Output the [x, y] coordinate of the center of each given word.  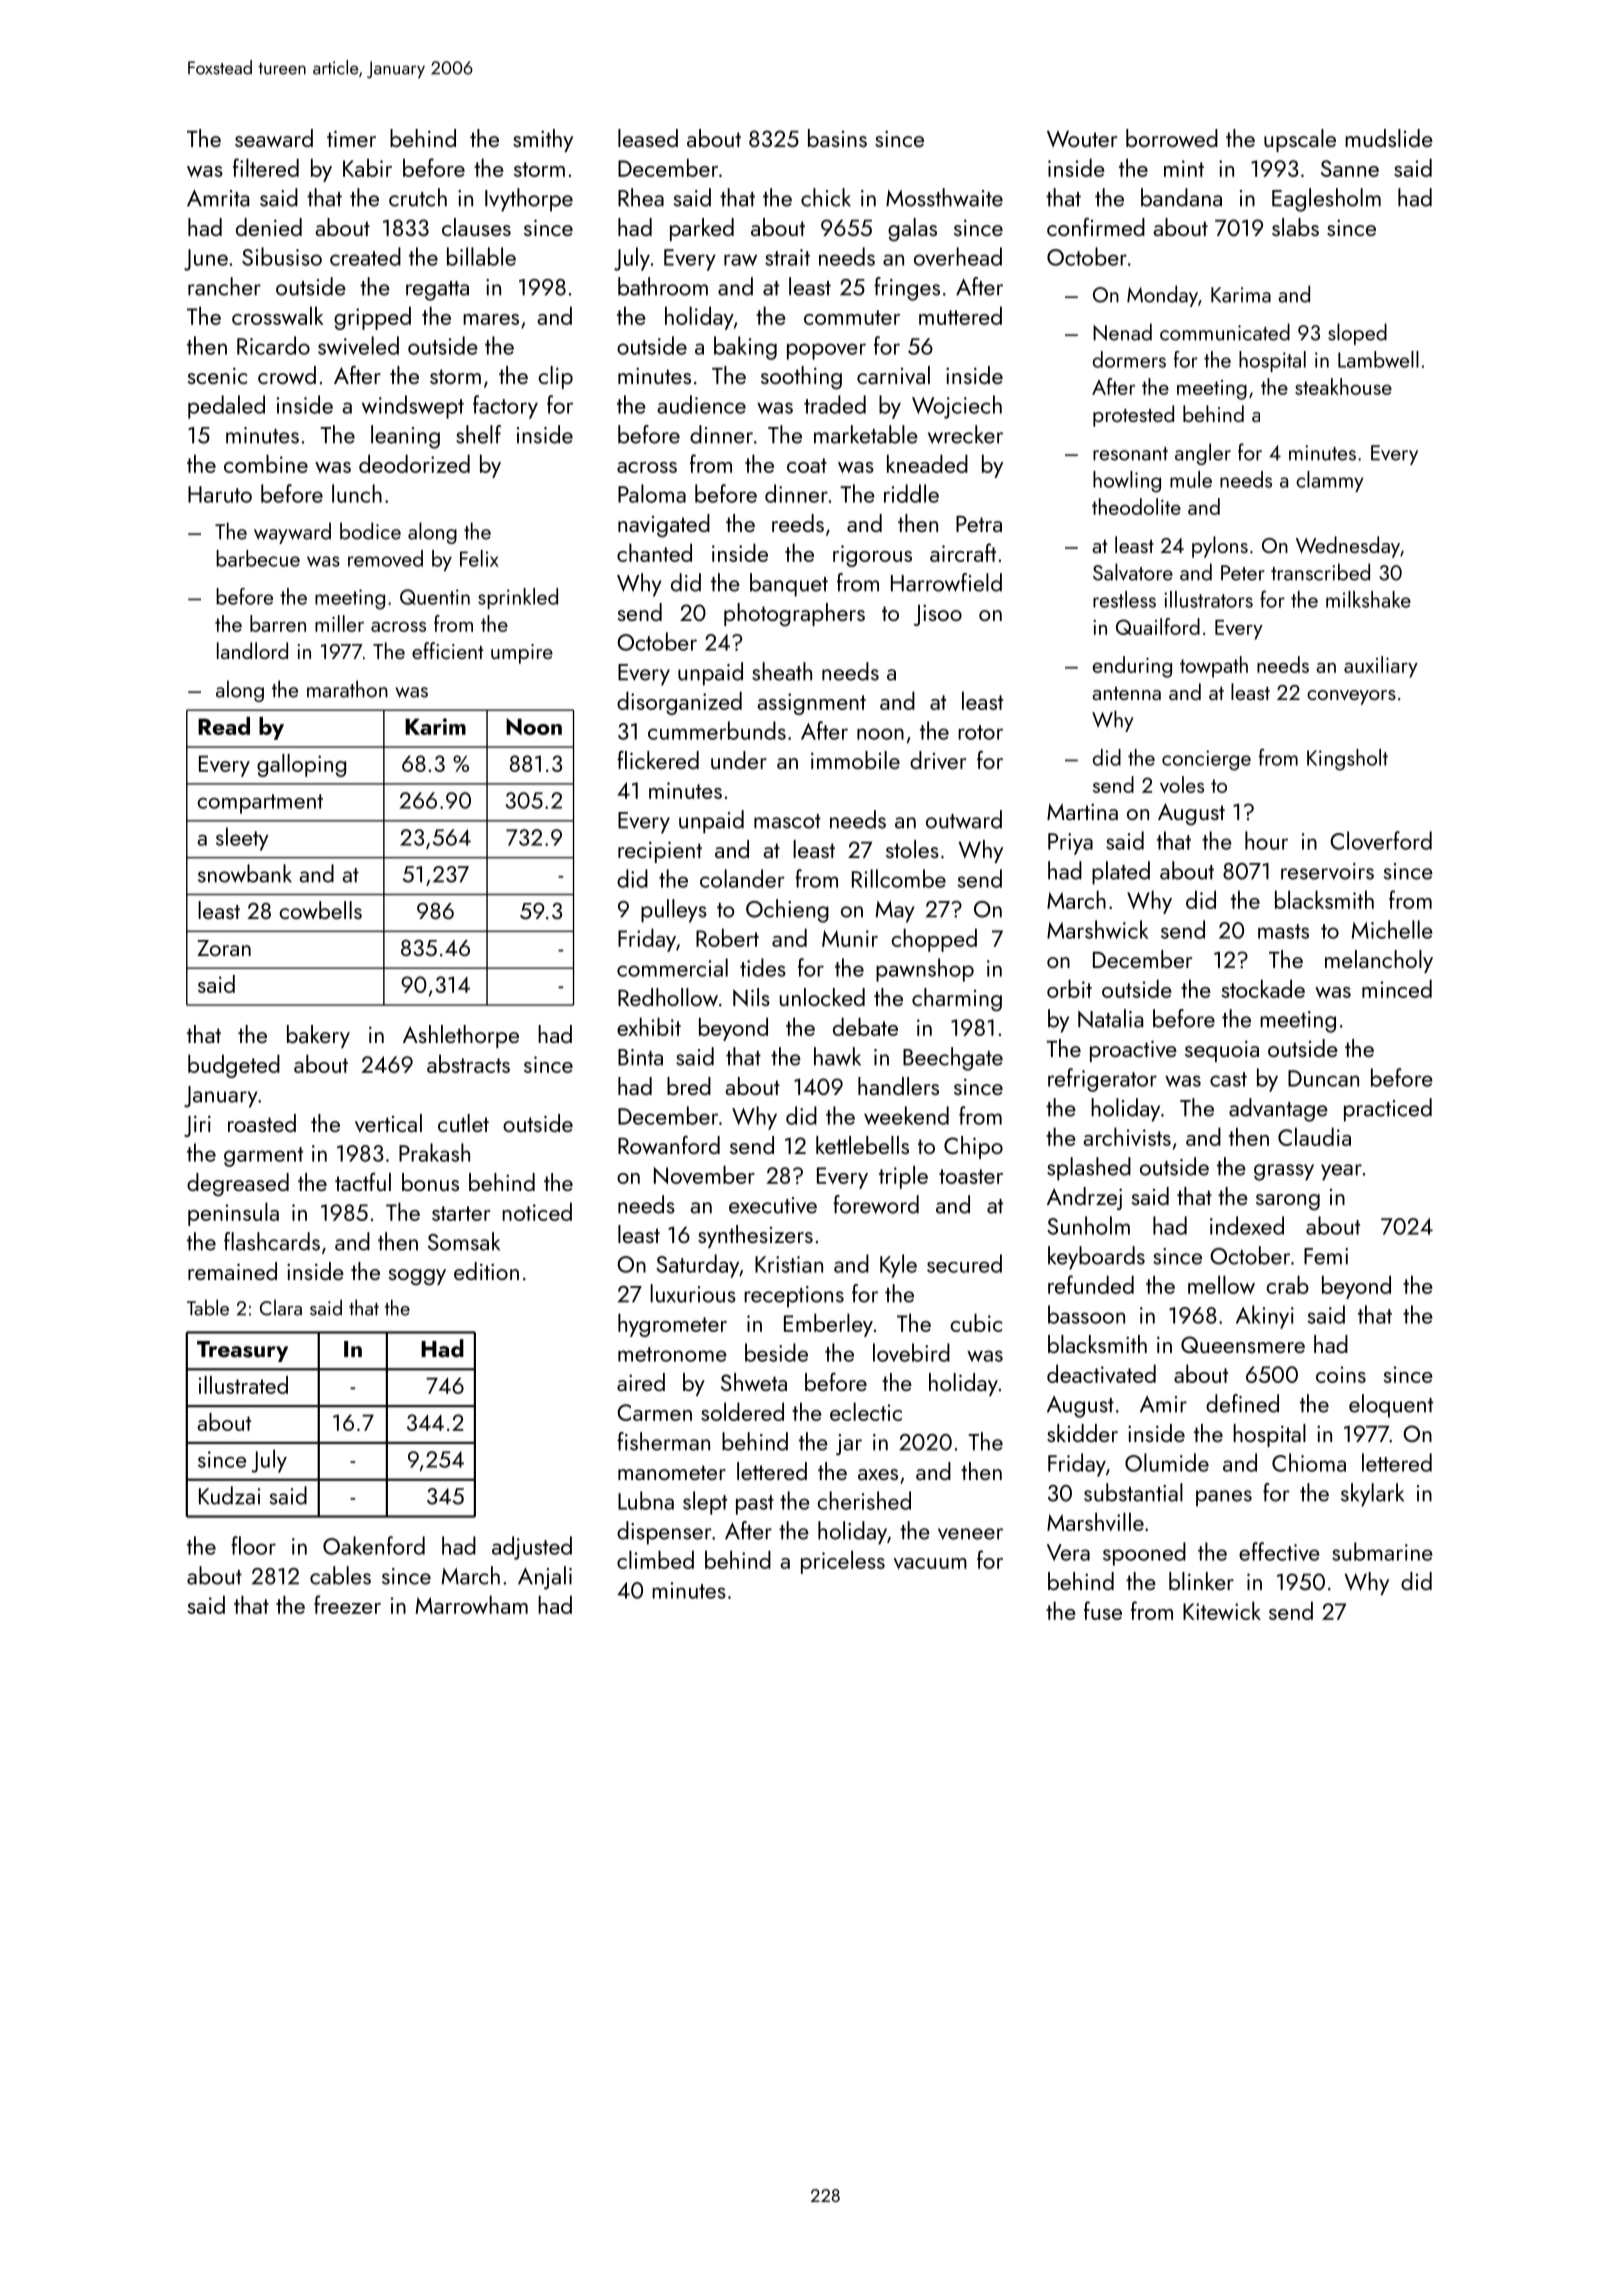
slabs [1295, 227]
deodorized [414, 463]
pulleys [674, 911]
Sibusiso [282, 256]
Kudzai [229, 1495]
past [755, 1505]
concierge [1206, 760]
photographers [794, 615]
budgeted [234, 1066]
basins [837, 138]
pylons [1220, 547]
